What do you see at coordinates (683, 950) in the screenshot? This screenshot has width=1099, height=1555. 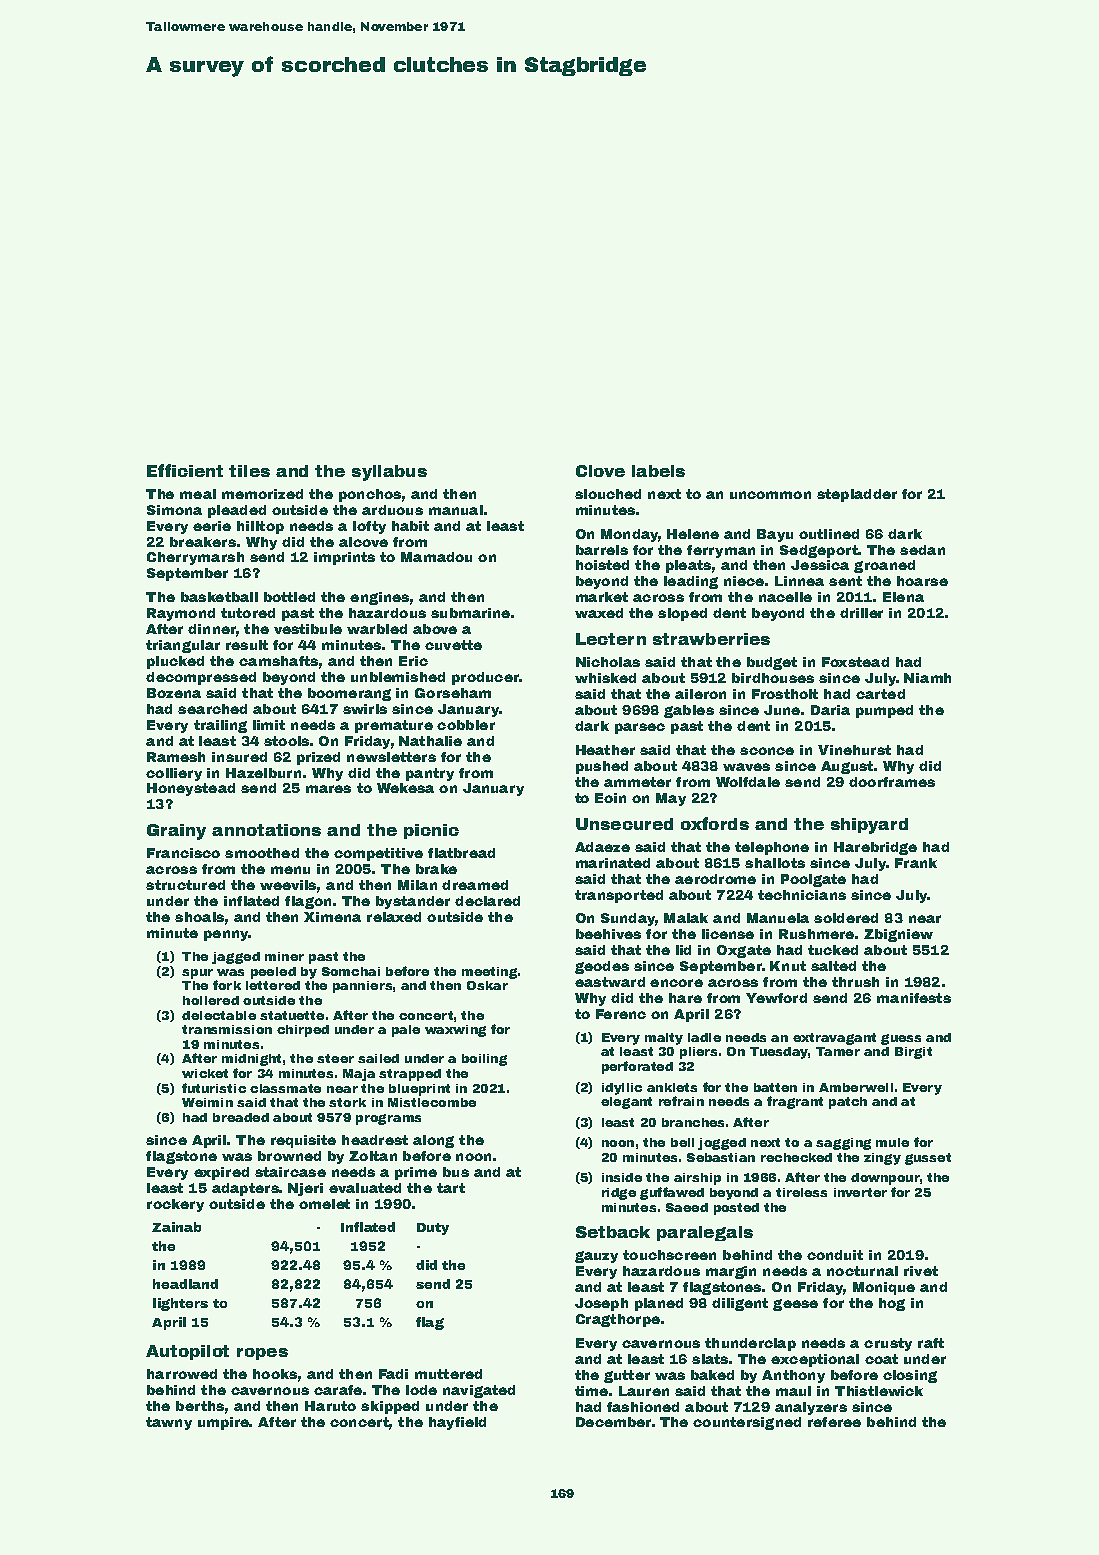 I see `lid` at bounding box center [683, 950].
